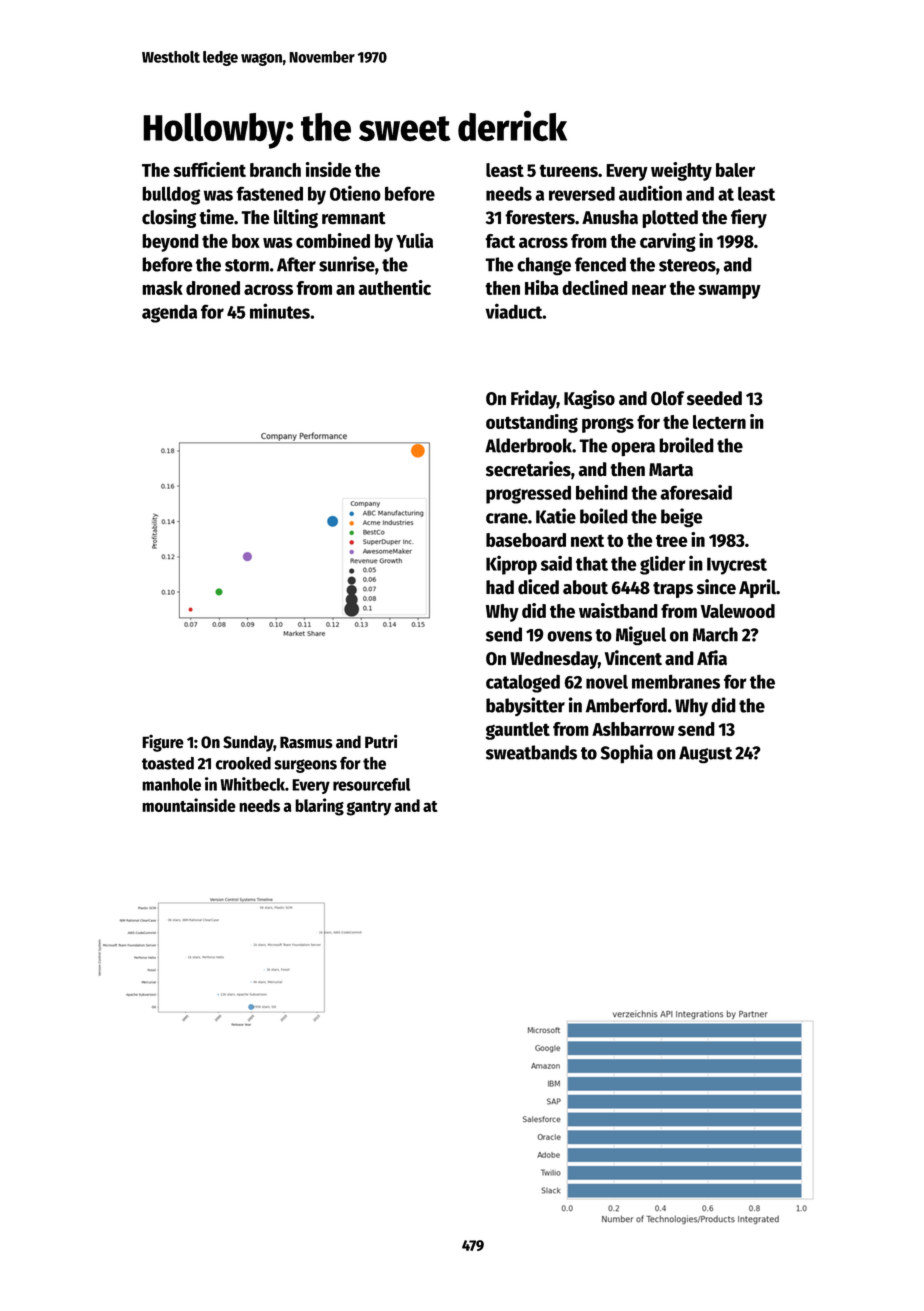 The width and height of the screenshot is (924, 1311). I want to click on that, so click(592, 563).
